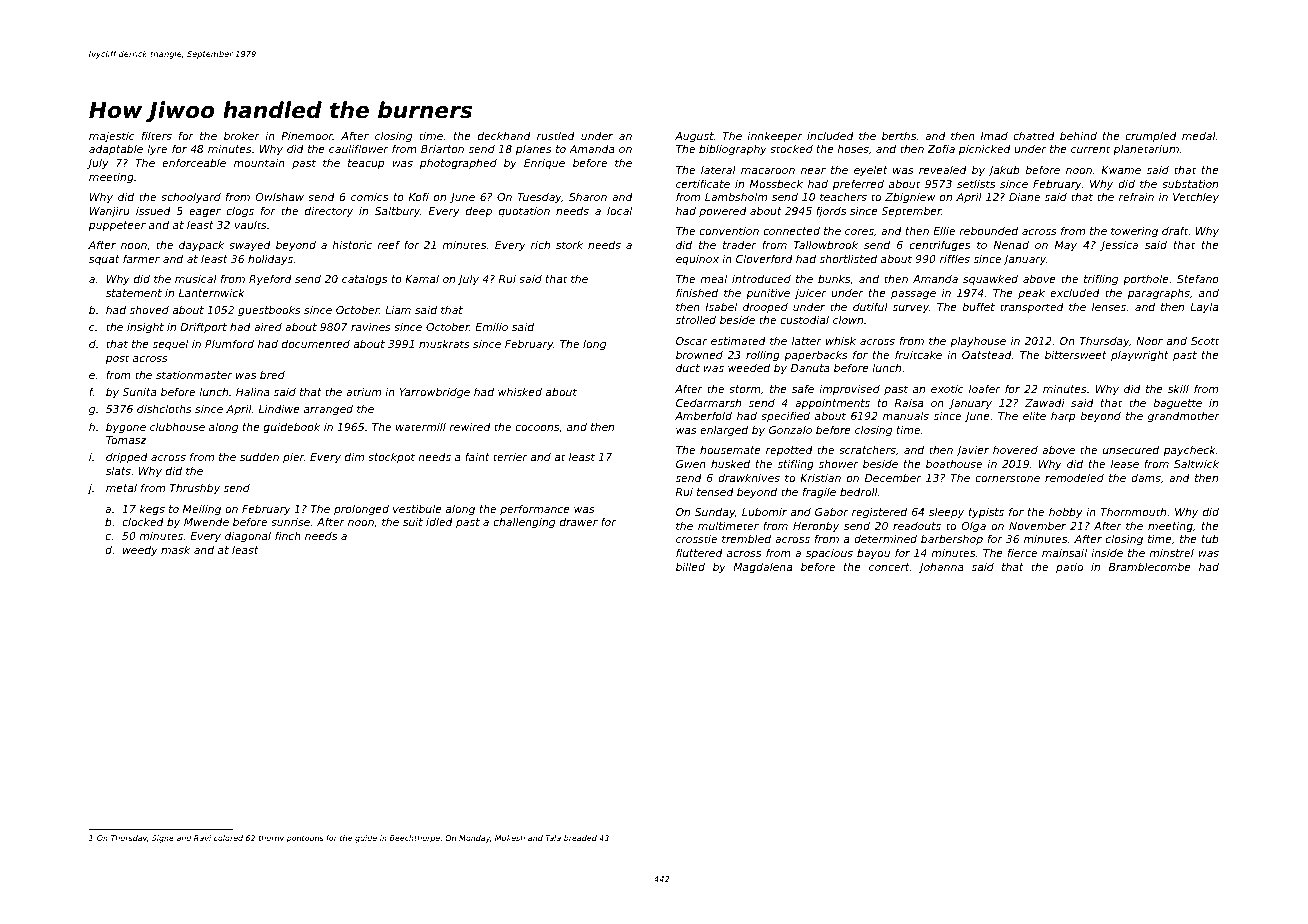  Describe the element at coordinates (843, 197) in the screenshot. I see `teachers` at that location.
